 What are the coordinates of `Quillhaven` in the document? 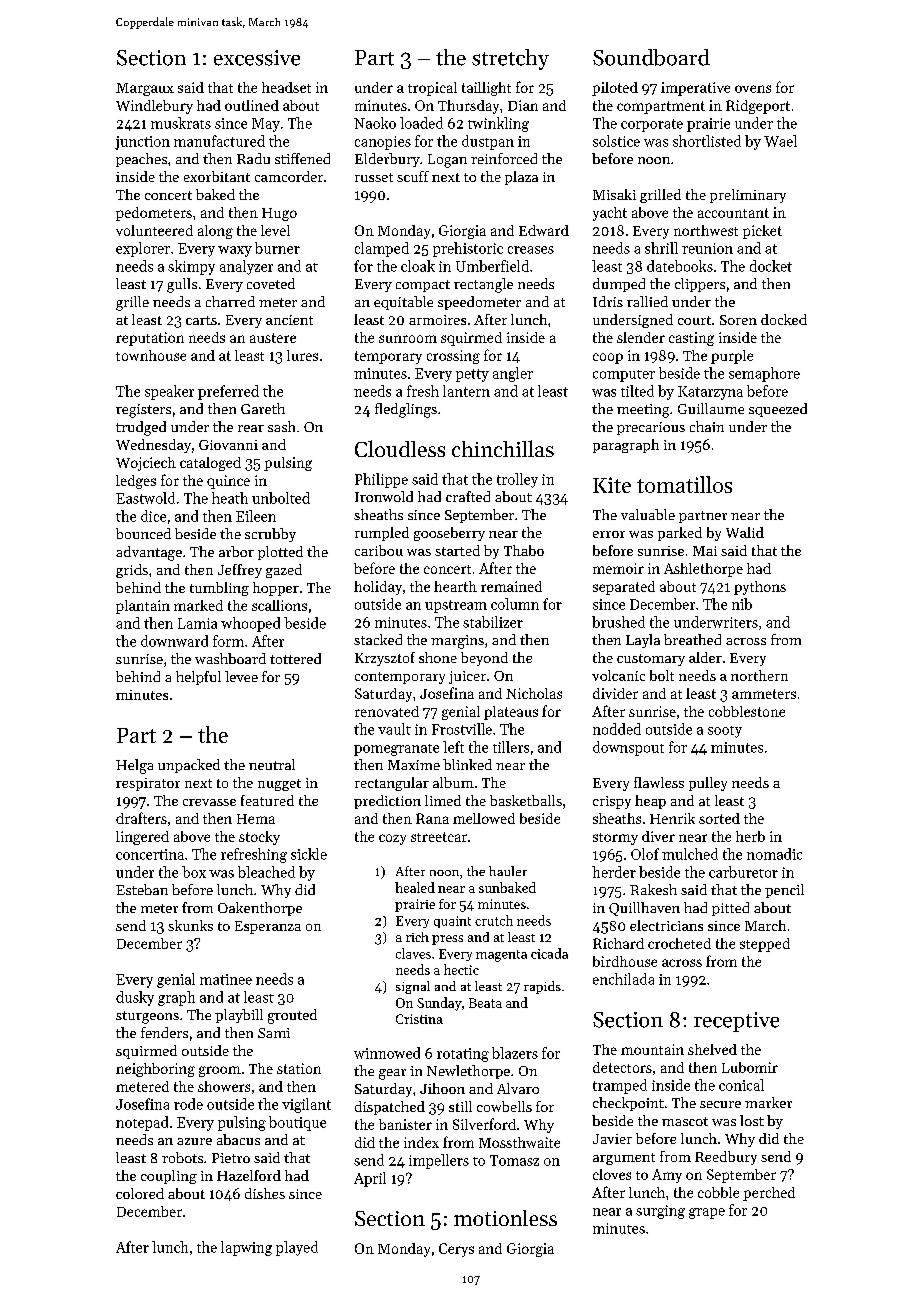 It's located at (644, 909).
